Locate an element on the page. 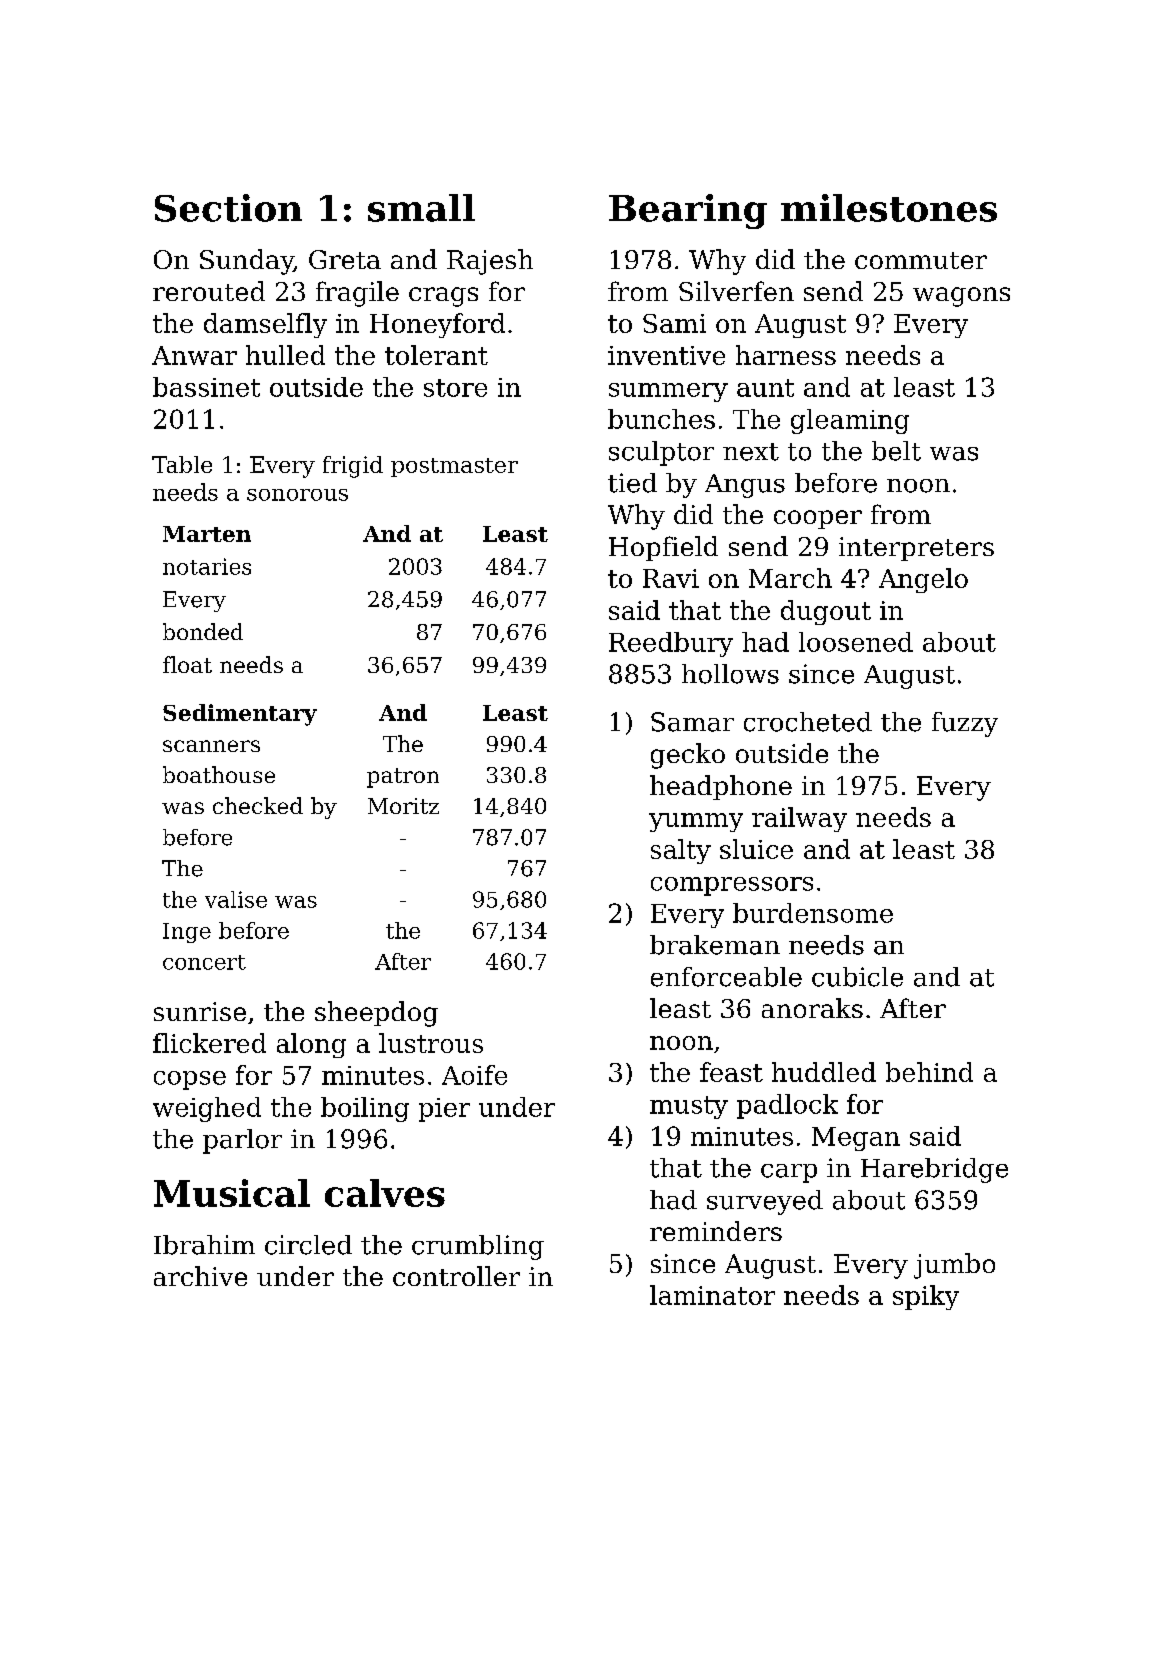 The image size is (1165, 1654). Bearing is located at coordinates (688, 211).
